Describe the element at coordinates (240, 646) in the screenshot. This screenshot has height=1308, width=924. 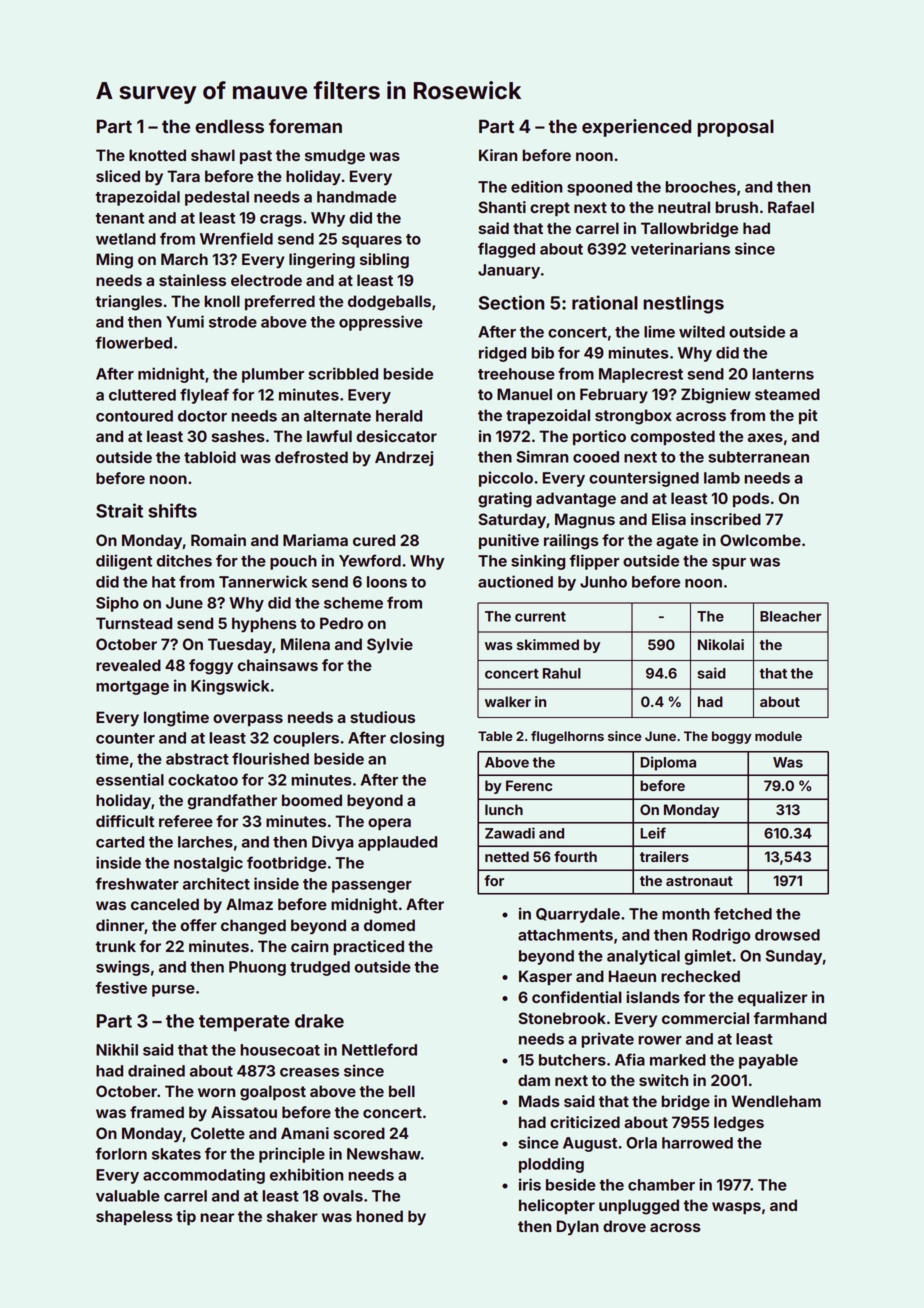
I see `Tuesday` at that location.
